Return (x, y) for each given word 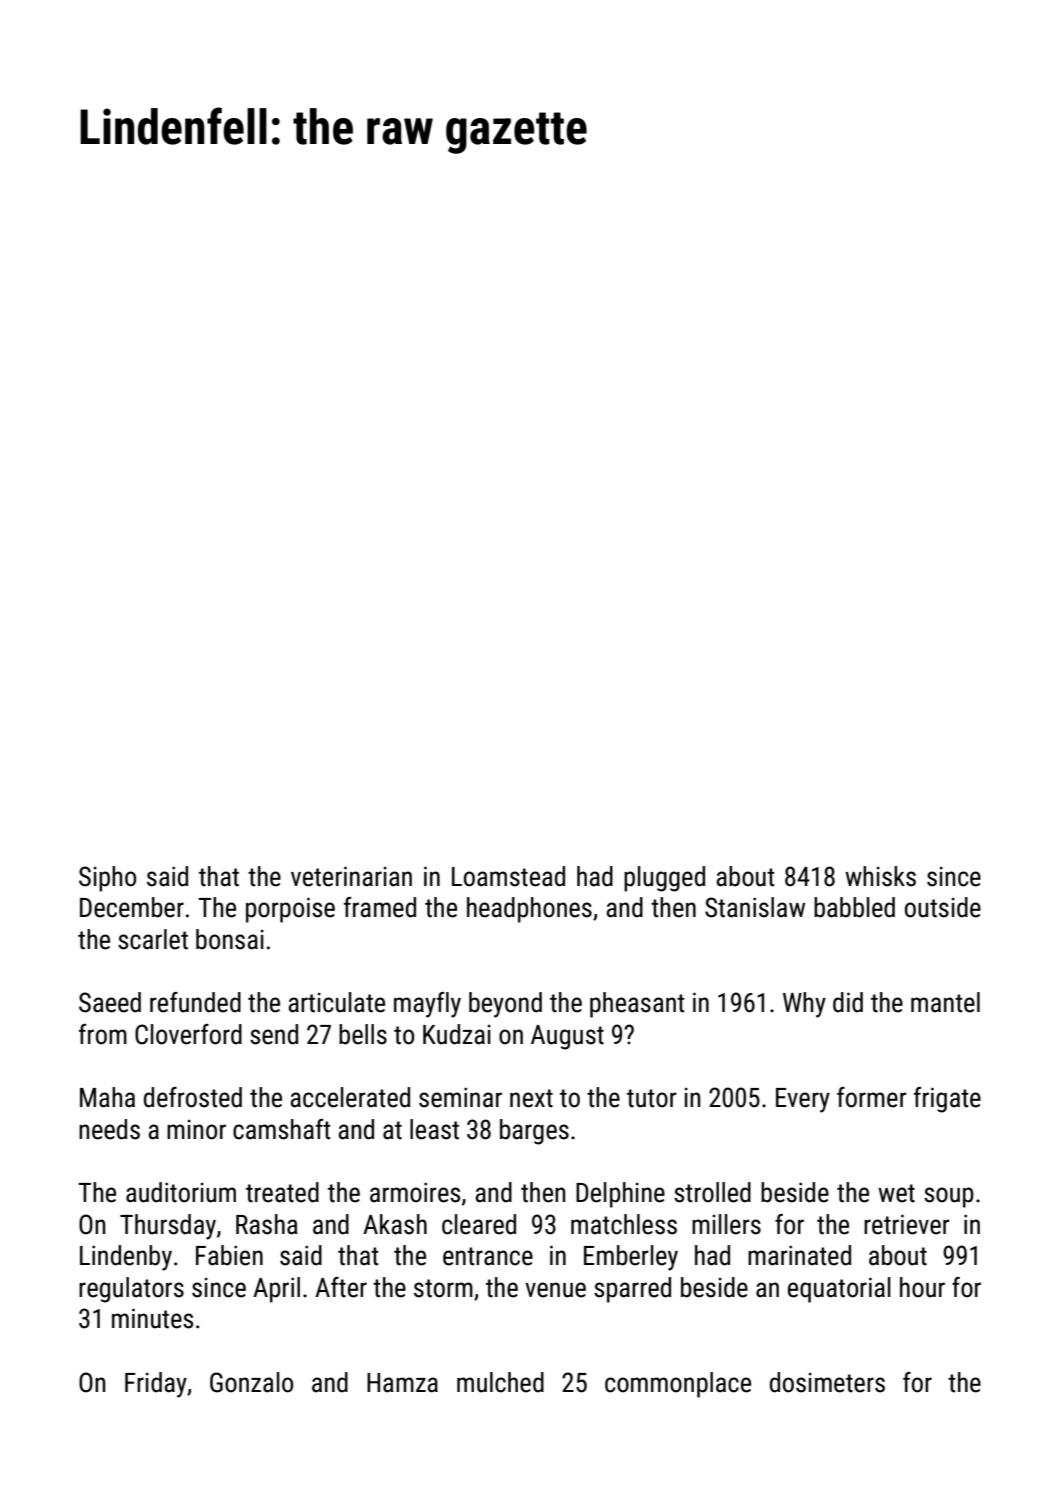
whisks (880, 876)
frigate (947, 1100)
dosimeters (827, 1382)
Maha (107, 1097)
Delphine (620, 1195)
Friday (156, 1385)
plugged (664, 879)
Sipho (107, 879)
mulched (500, 1382)
